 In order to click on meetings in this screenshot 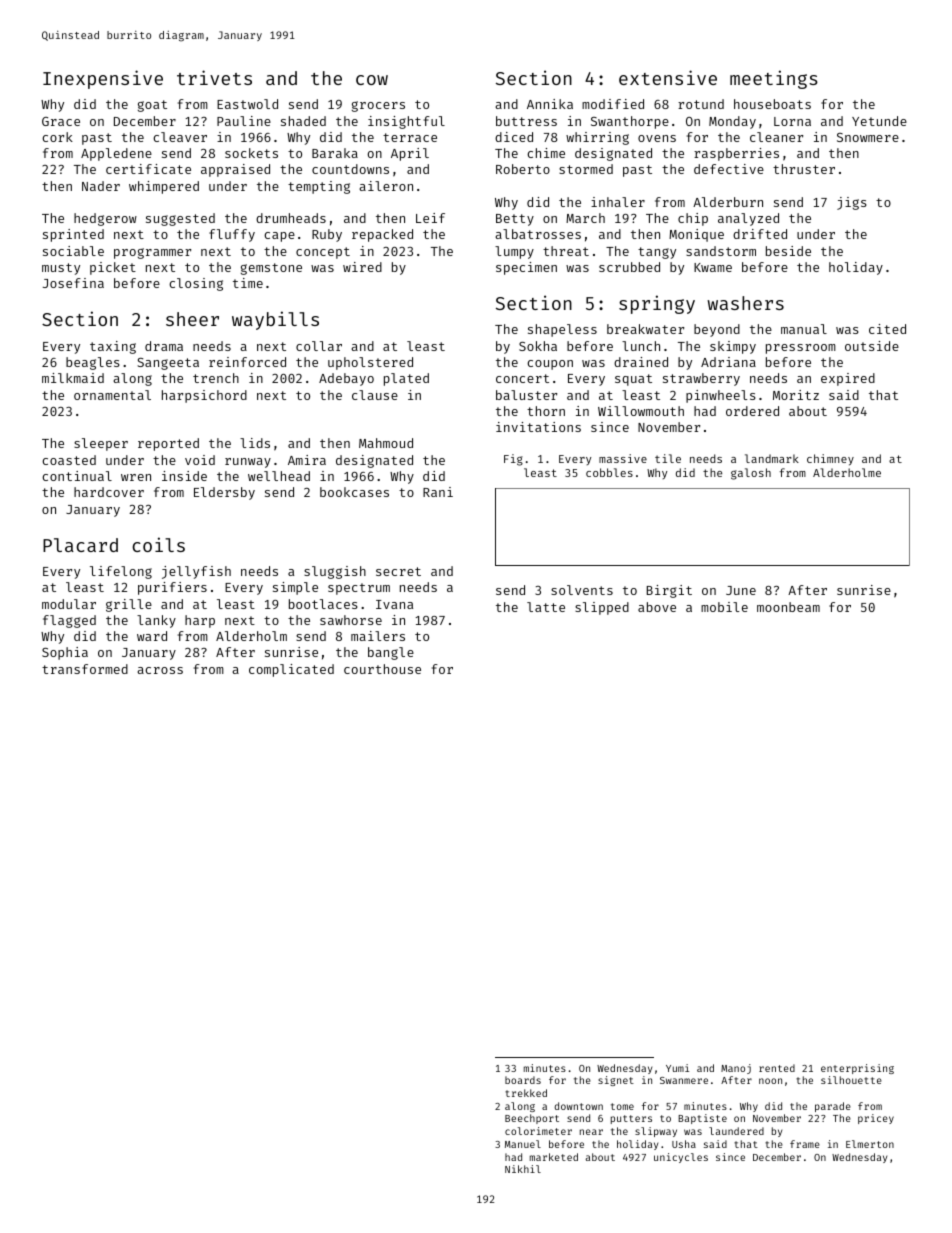, I will do `click(774, 79)`.
